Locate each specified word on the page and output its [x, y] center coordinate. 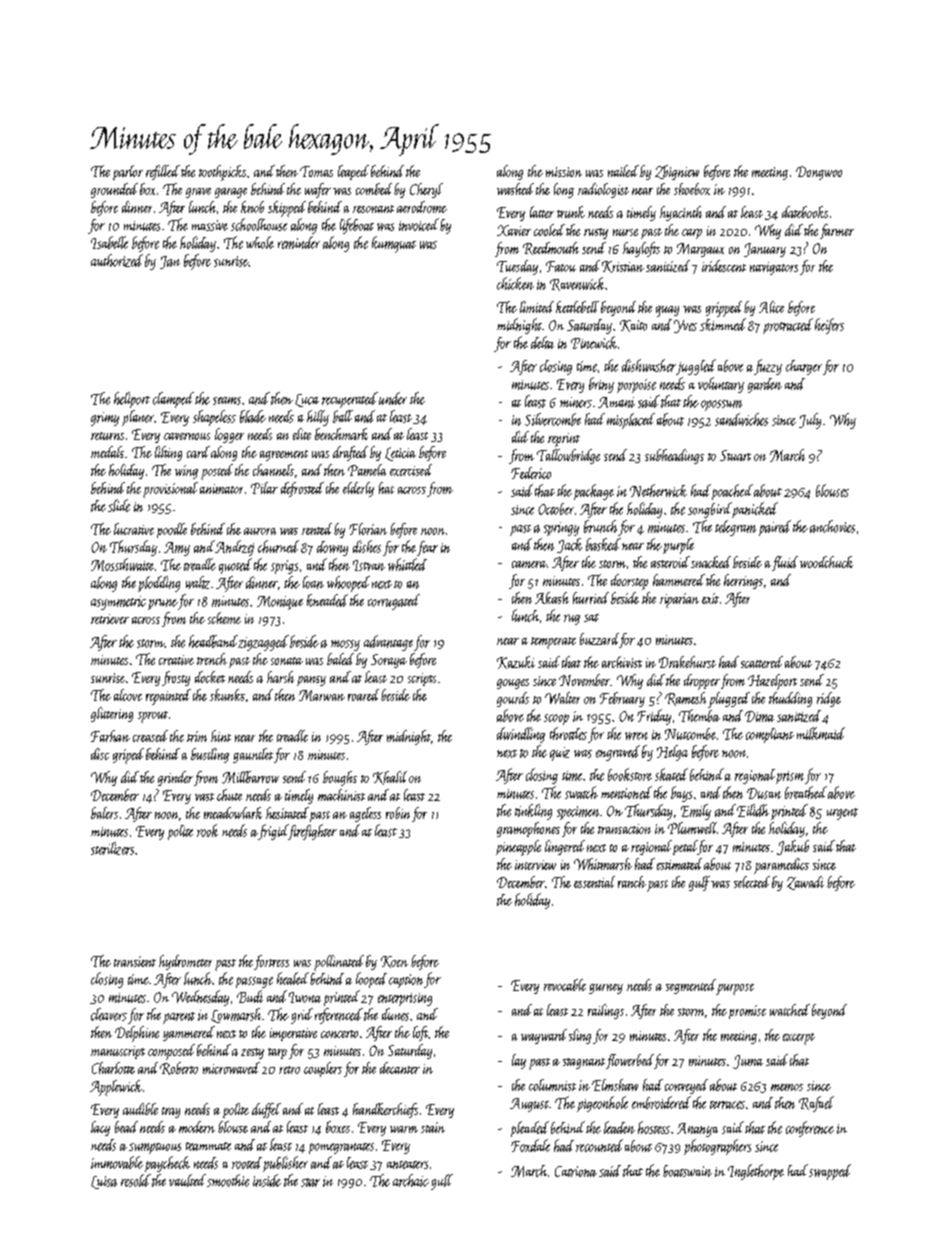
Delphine [137, 1034]
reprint [564, 440]
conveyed [686, 1086]
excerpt [799, 1039]
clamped [173, 400]
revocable [565, 985]
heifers [829, 326]
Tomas [316, 171]
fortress [271, 962]
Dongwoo [819, 173]
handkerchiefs [385, 1110]
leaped [353, 172]
